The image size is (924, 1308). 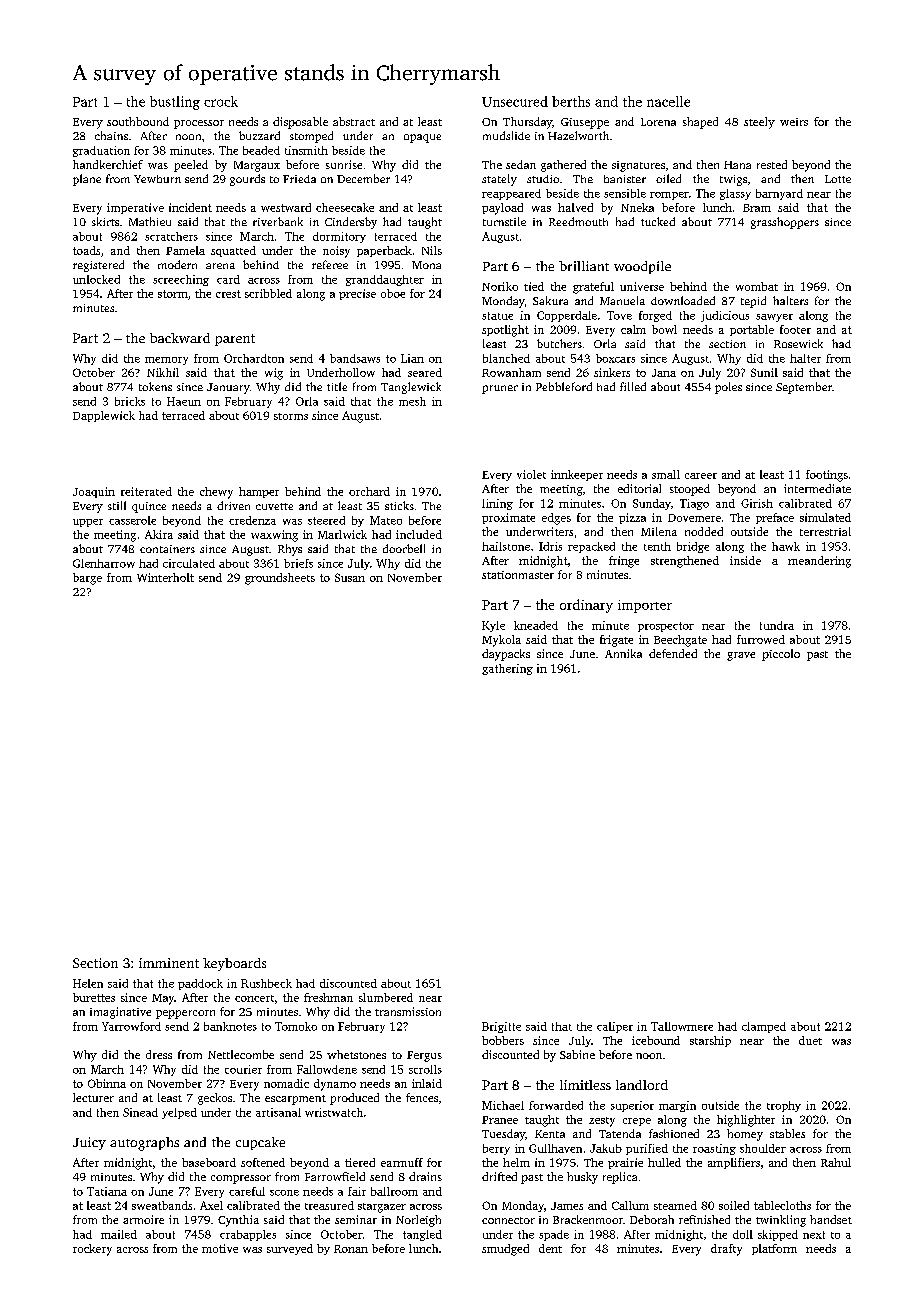 What do you see at coordinates (354, 121) in the image?
I see `abstract` at bounding box center [354, 121].
